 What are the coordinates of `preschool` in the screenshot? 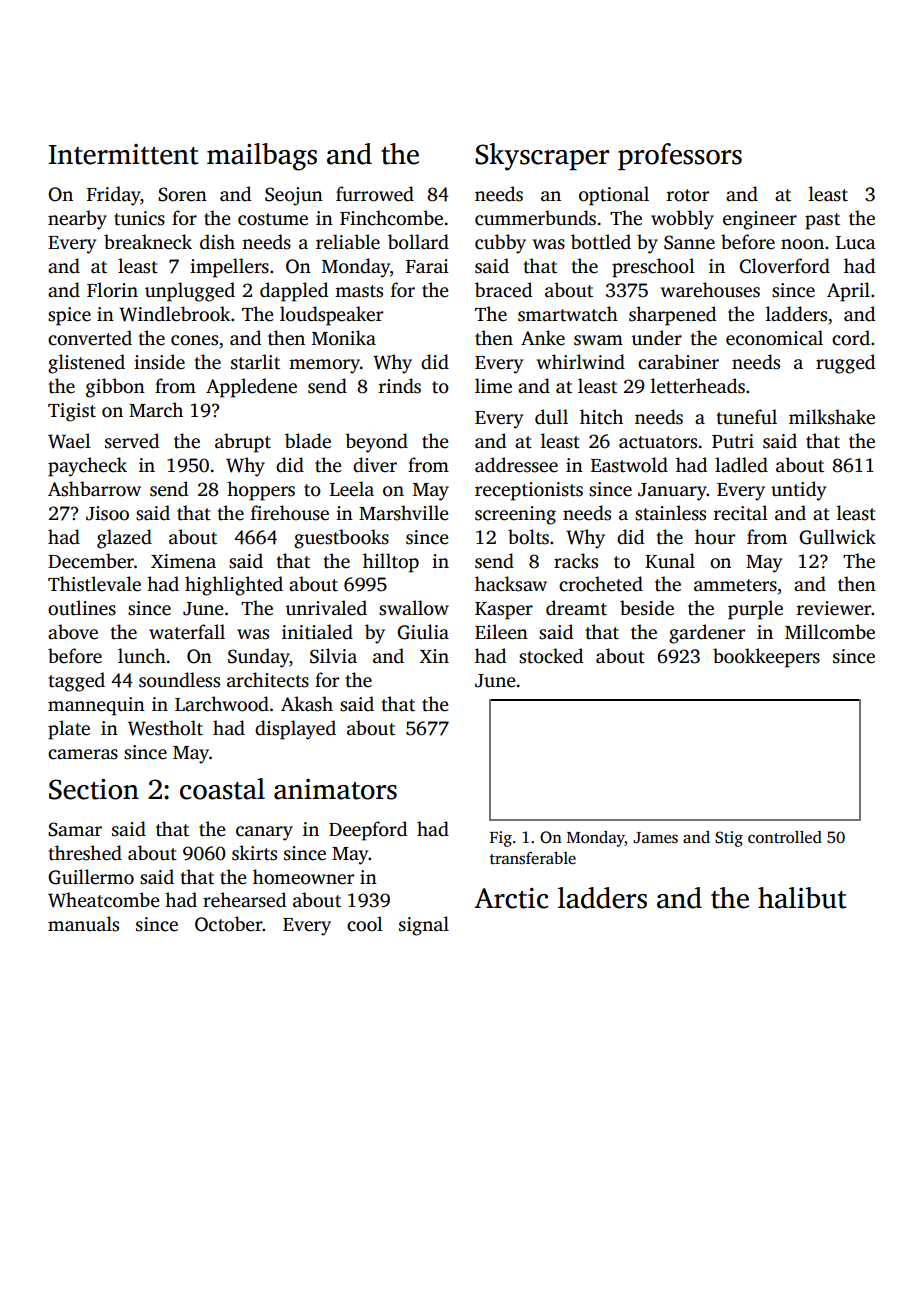 It's located at (653, 268).
